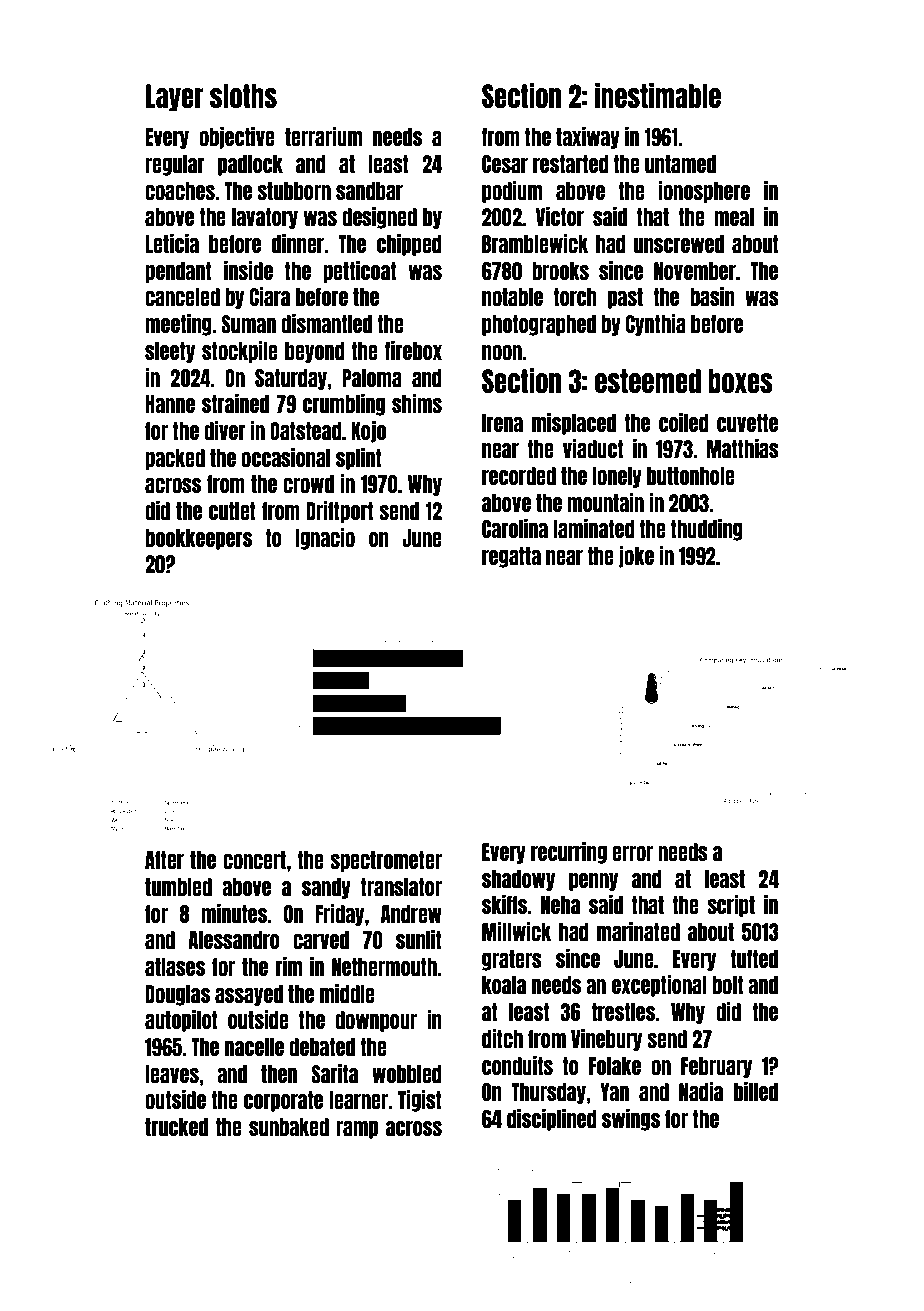  Describe the element at coordinates (569, 853) in the screenshot. I see `recurring` at that location.
